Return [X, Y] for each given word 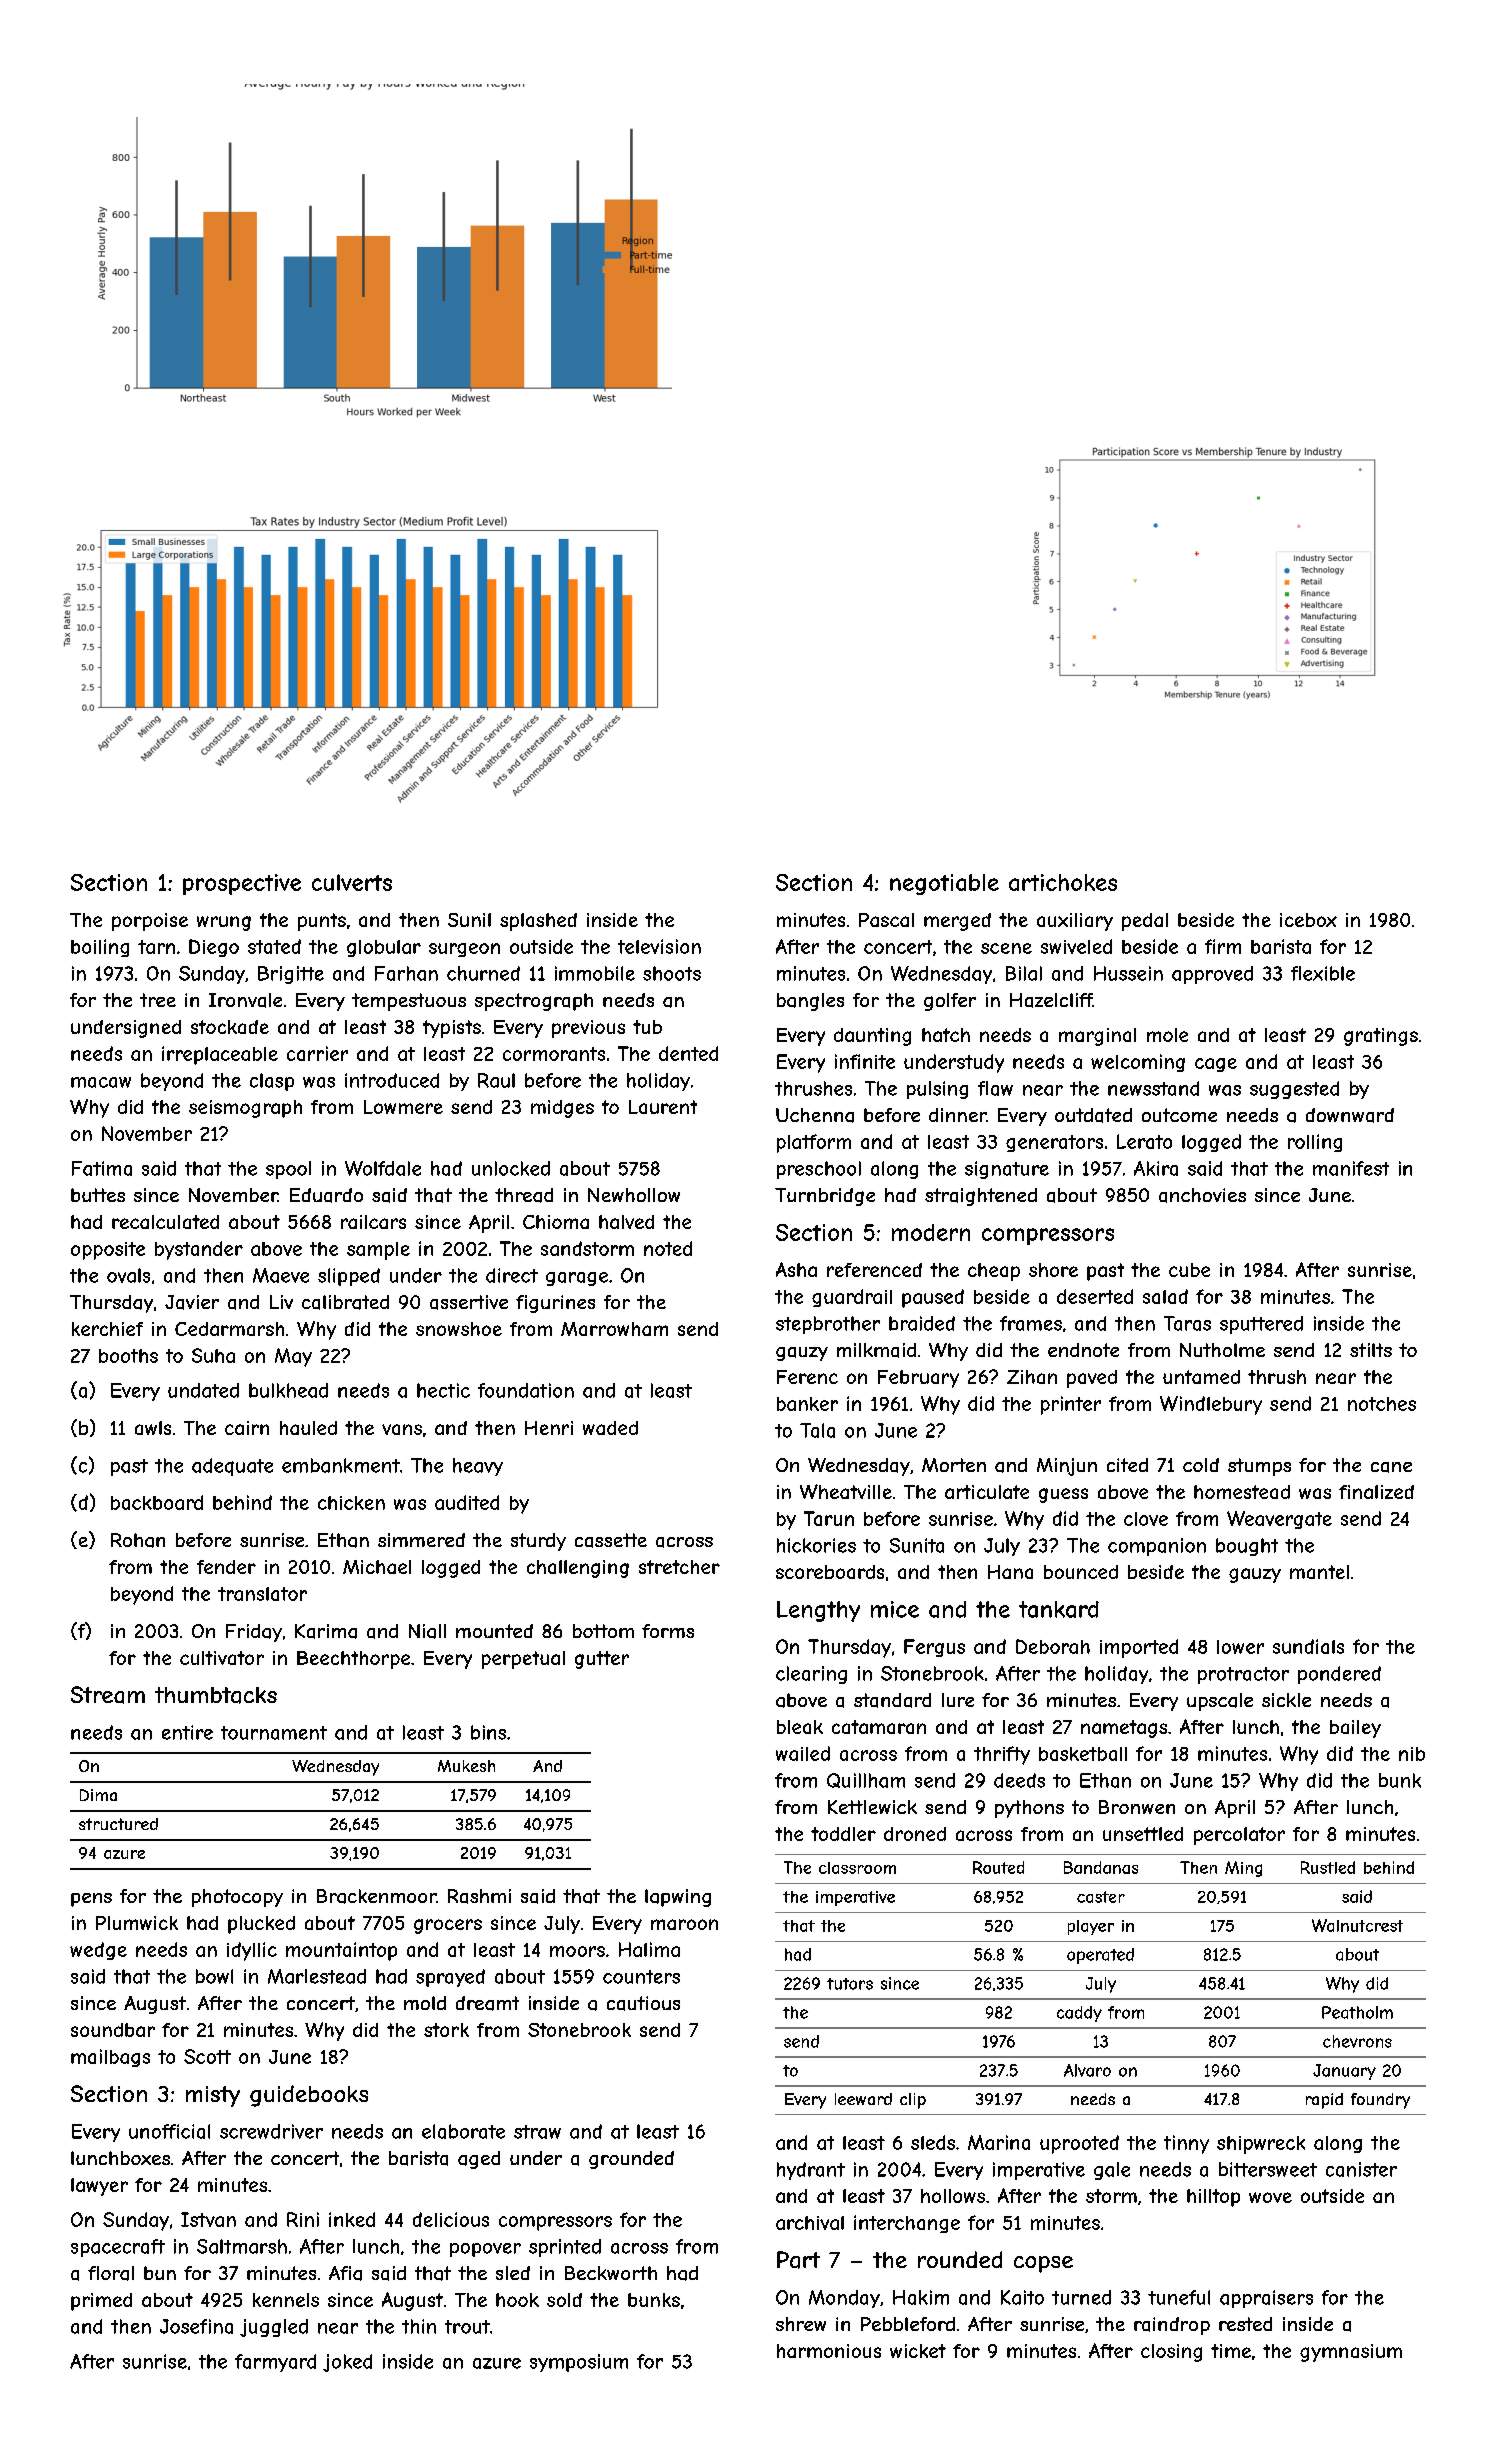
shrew [801, 2324]
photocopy [237, 1898]
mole [1167, 1035]
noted [668, 1248]
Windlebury [1211, 1405]
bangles [810, 1002]
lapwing [678, 1898]
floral [111, 2273]
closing [1171, 2353]
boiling [100, 948]
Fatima [102, 1168]
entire [187, 1732]
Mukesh [466, 1766]
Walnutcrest [1357, 1925]
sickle [1286, 1700]
